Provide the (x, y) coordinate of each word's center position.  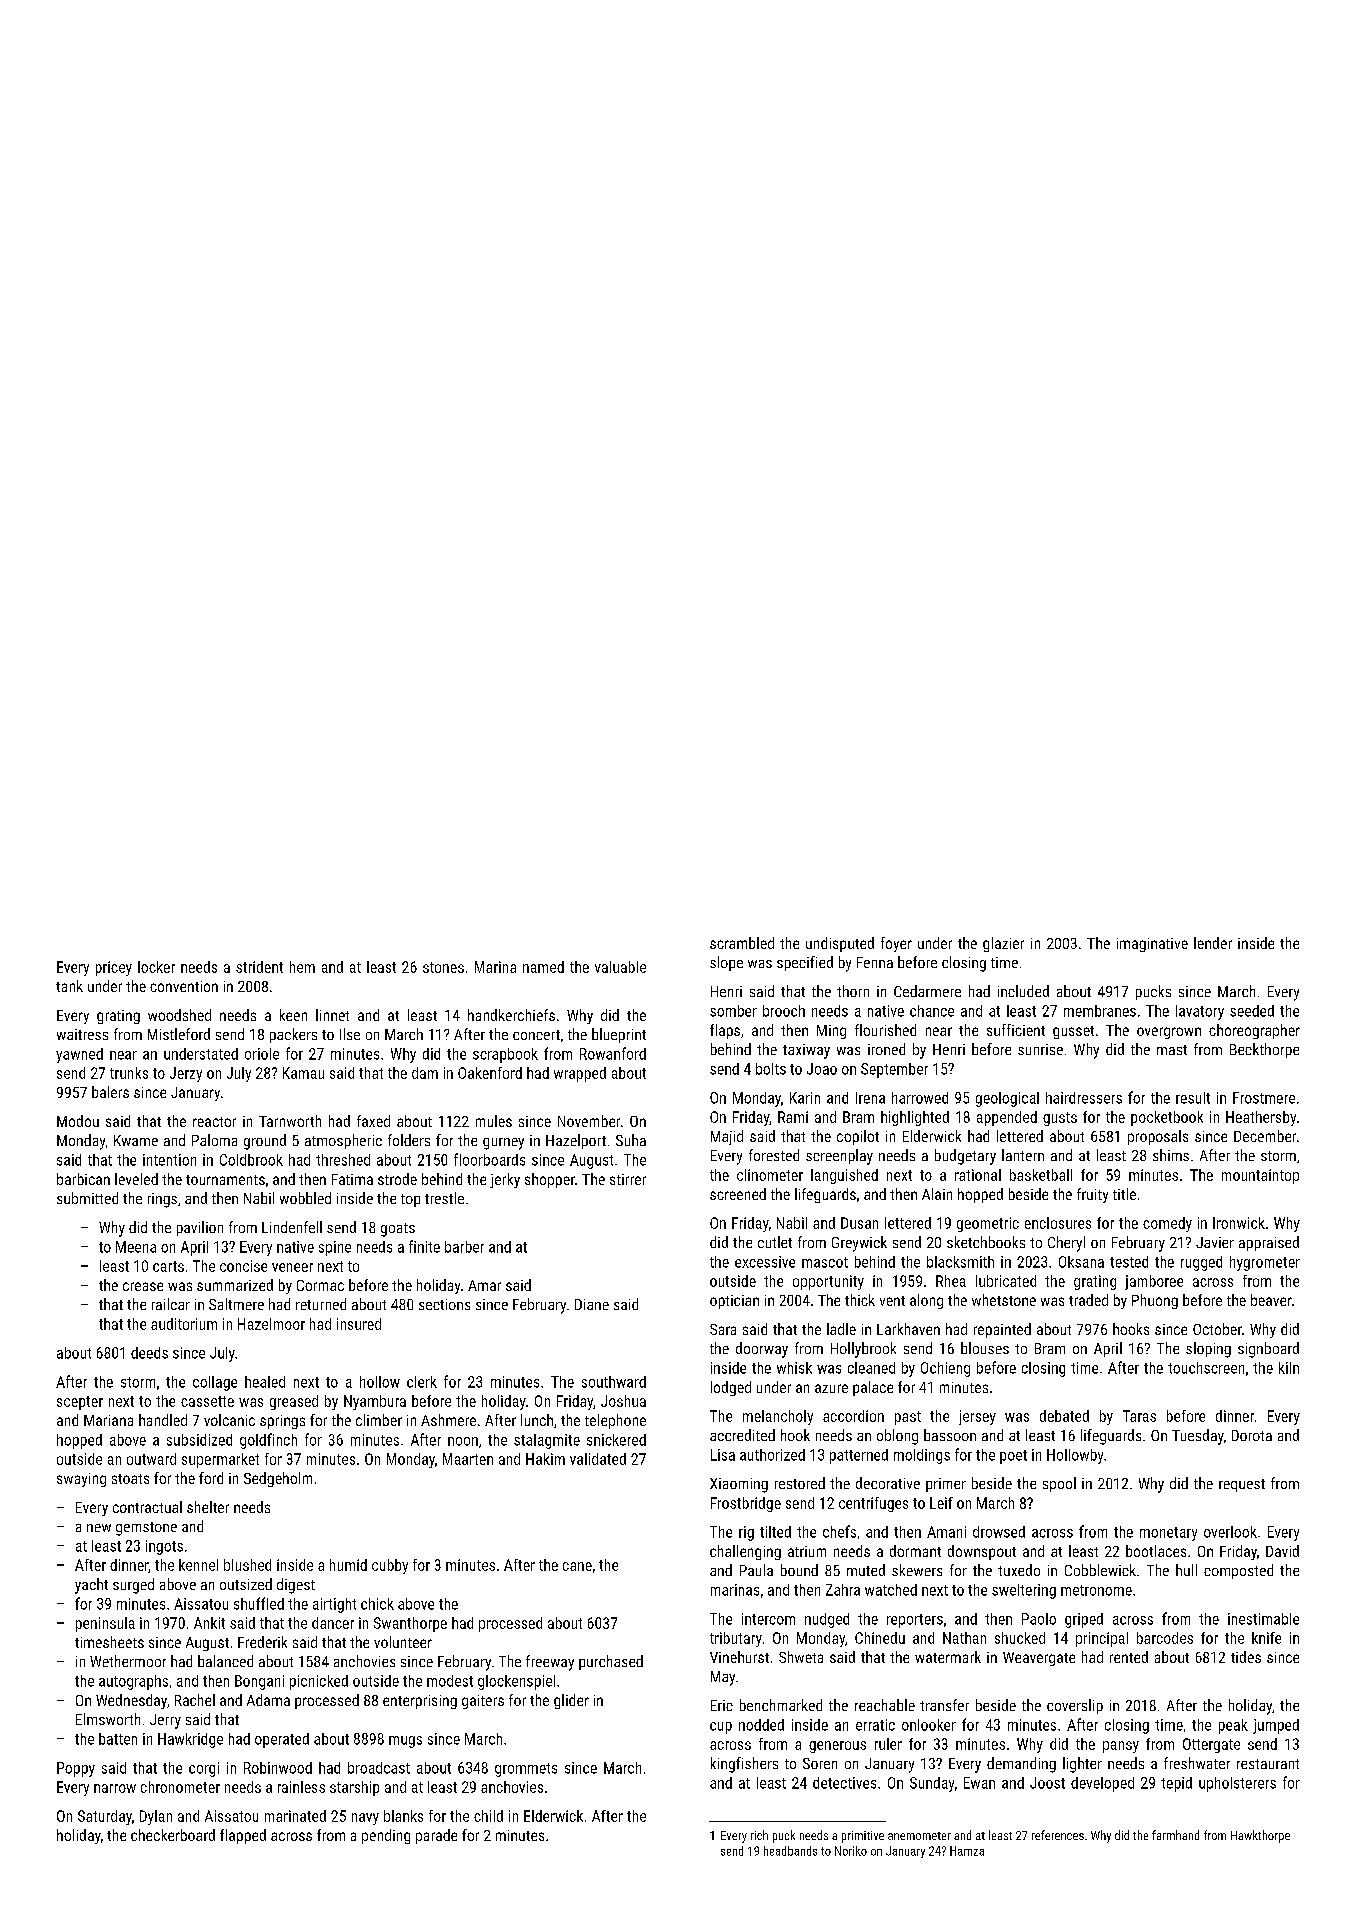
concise (243, 1266)
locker (156, 967)
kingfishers (744, 1765)
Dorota (1252, 1435)
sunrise (1040, 1049)
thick (860, 1300)
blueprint (619, 1035)
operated (282, 1740)
